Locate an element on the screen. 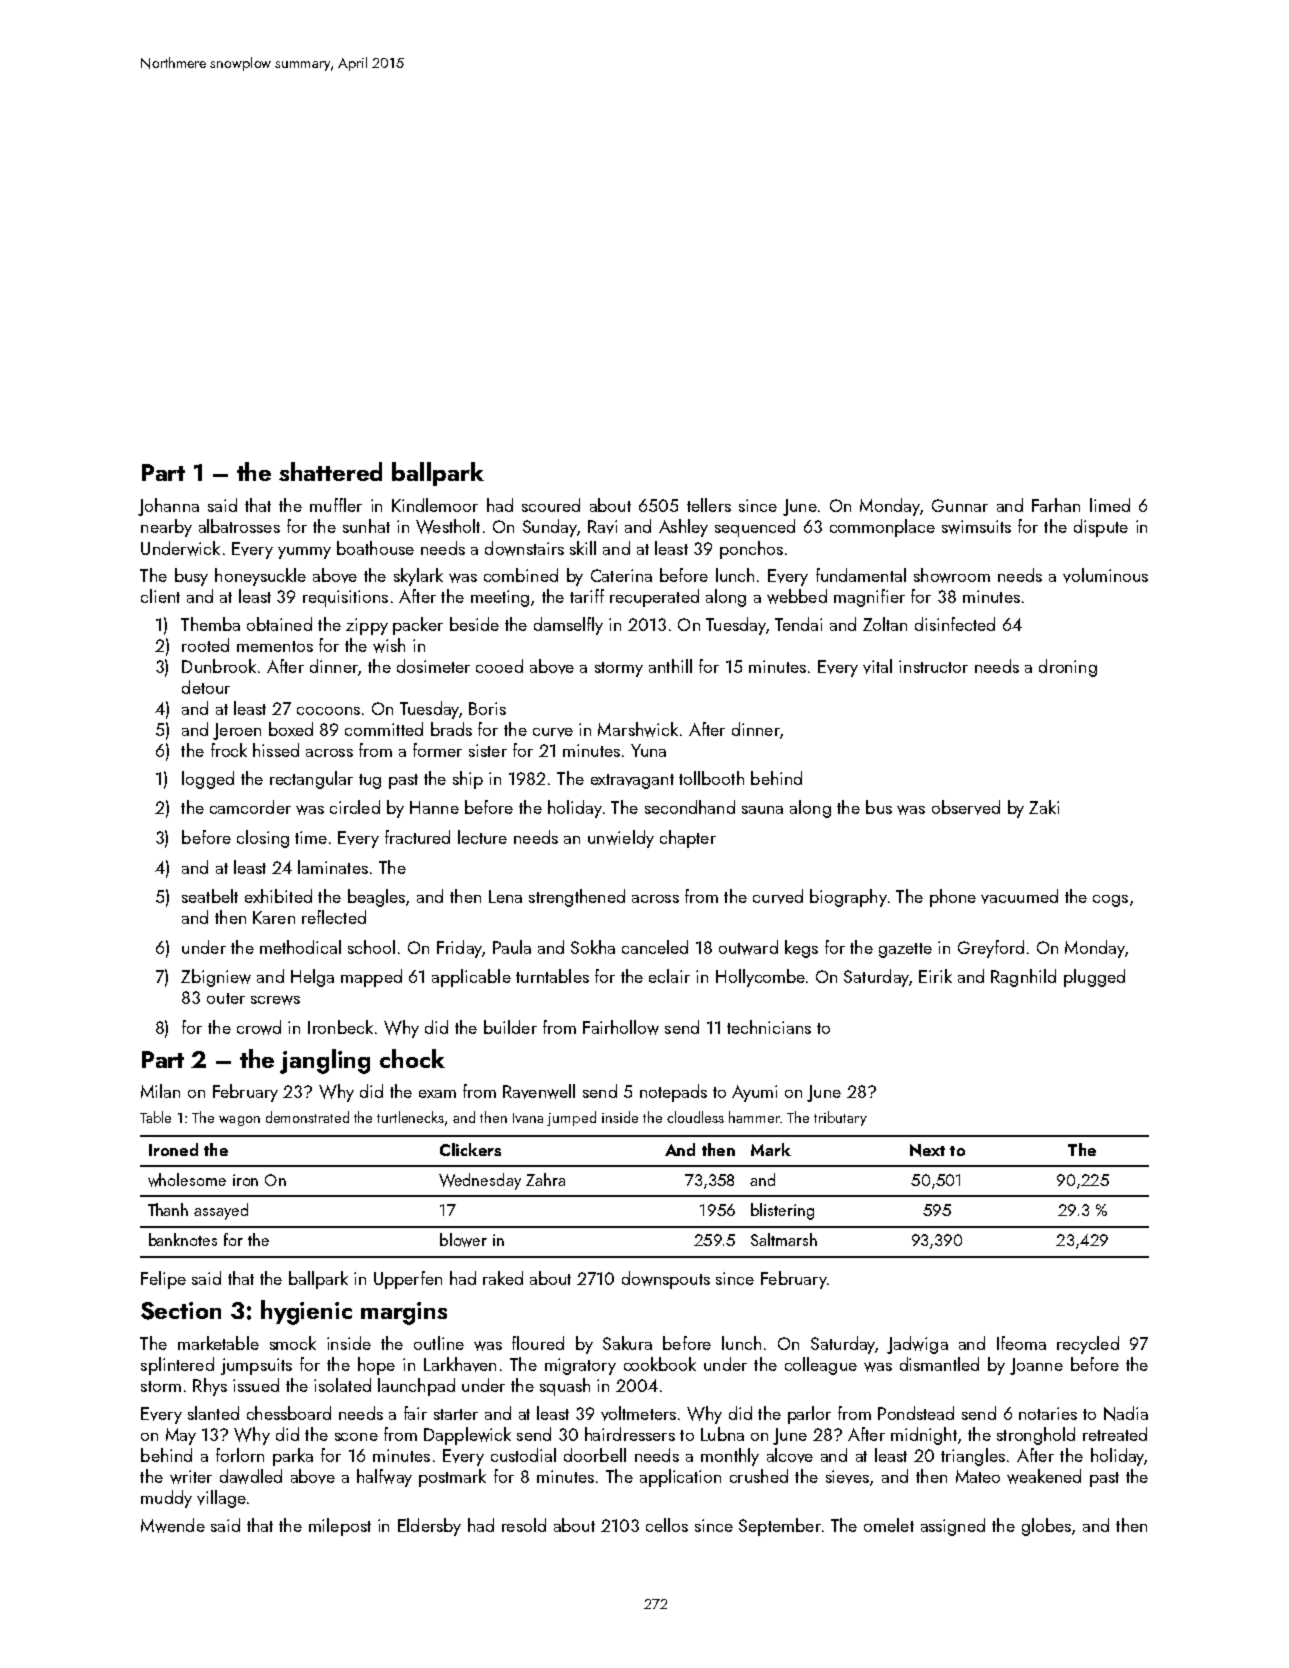  showroom is located at coordinates (952, 575).
